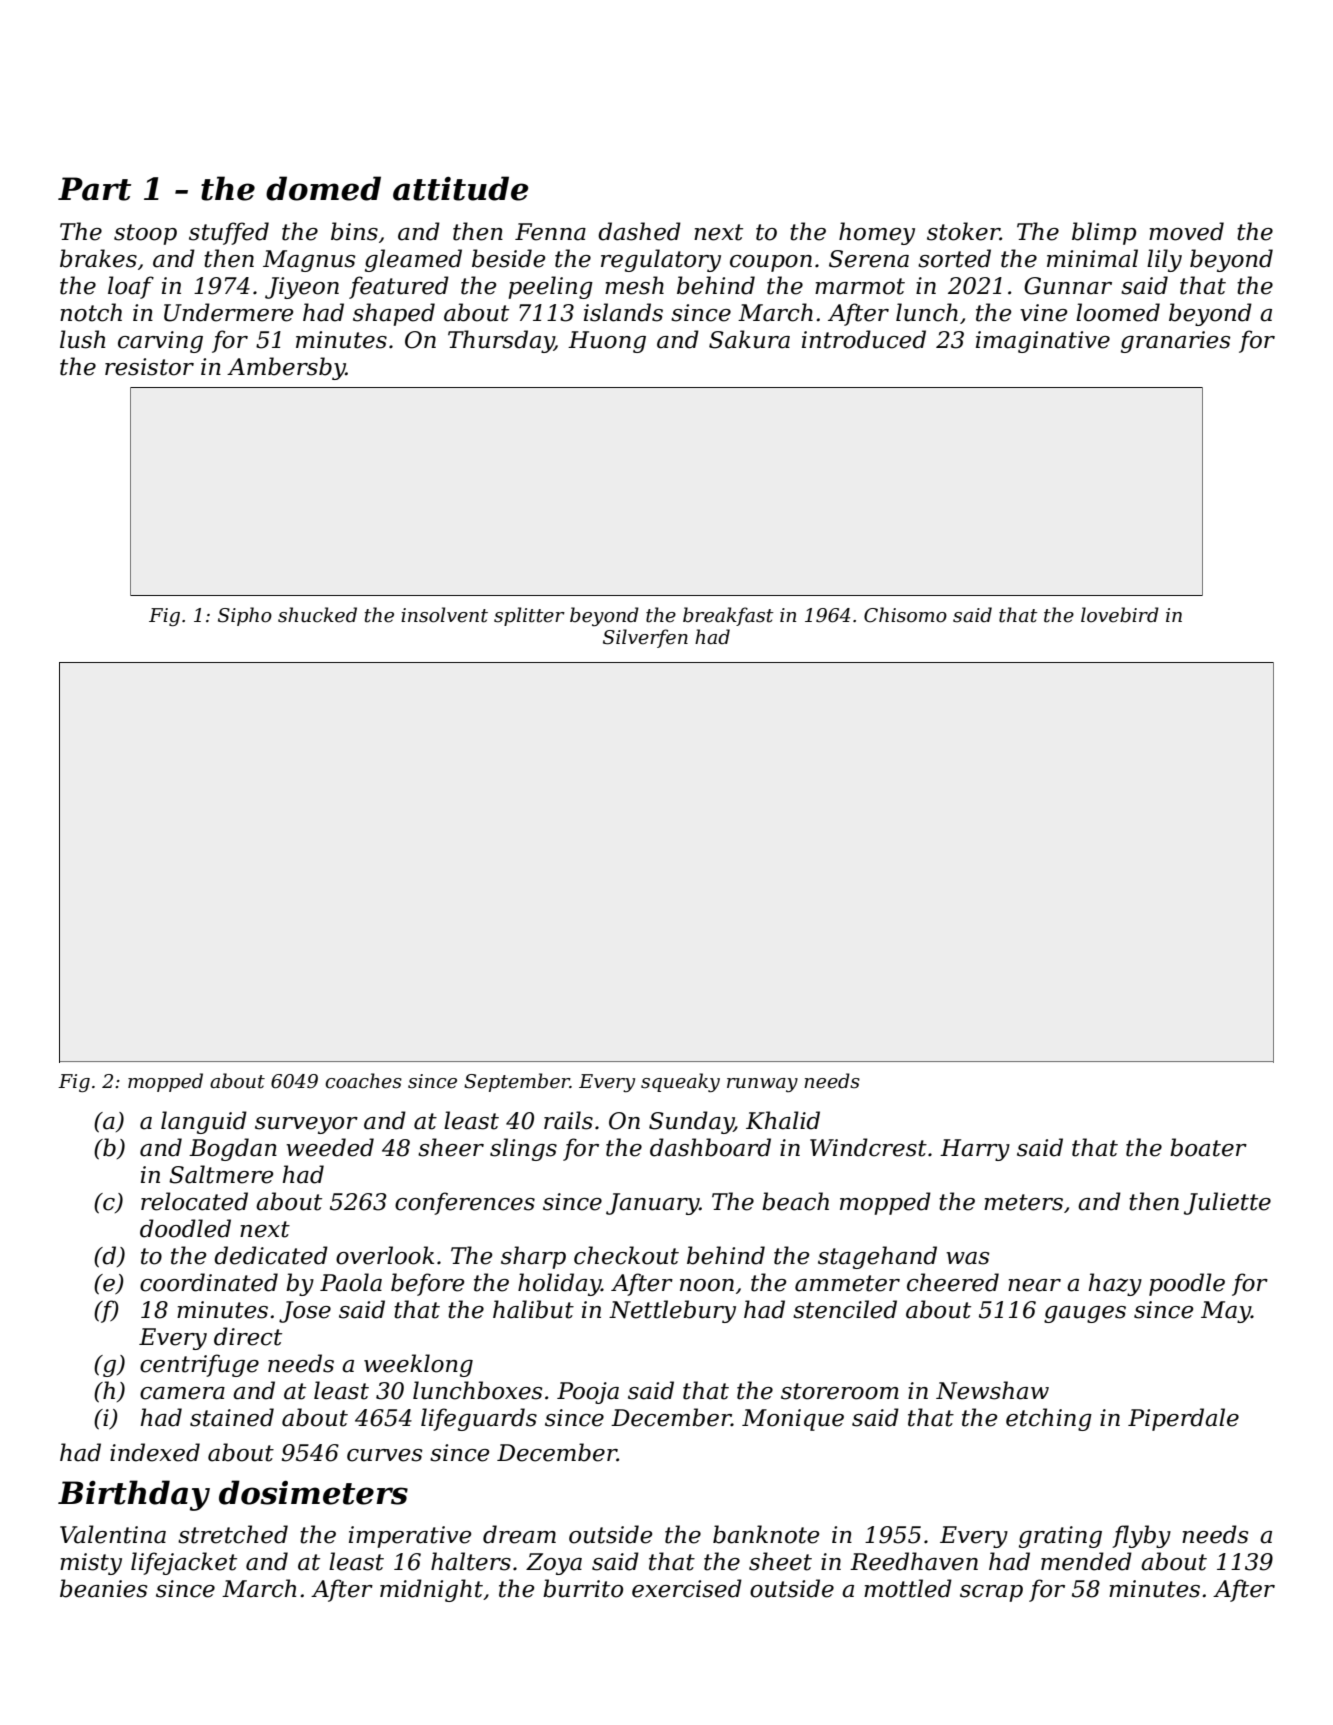 The height and width of the page is (1725, 1333). What do you see at coordinates (232, 1417) in the page?
I see `stained` at bounding box center [232, 1417].
